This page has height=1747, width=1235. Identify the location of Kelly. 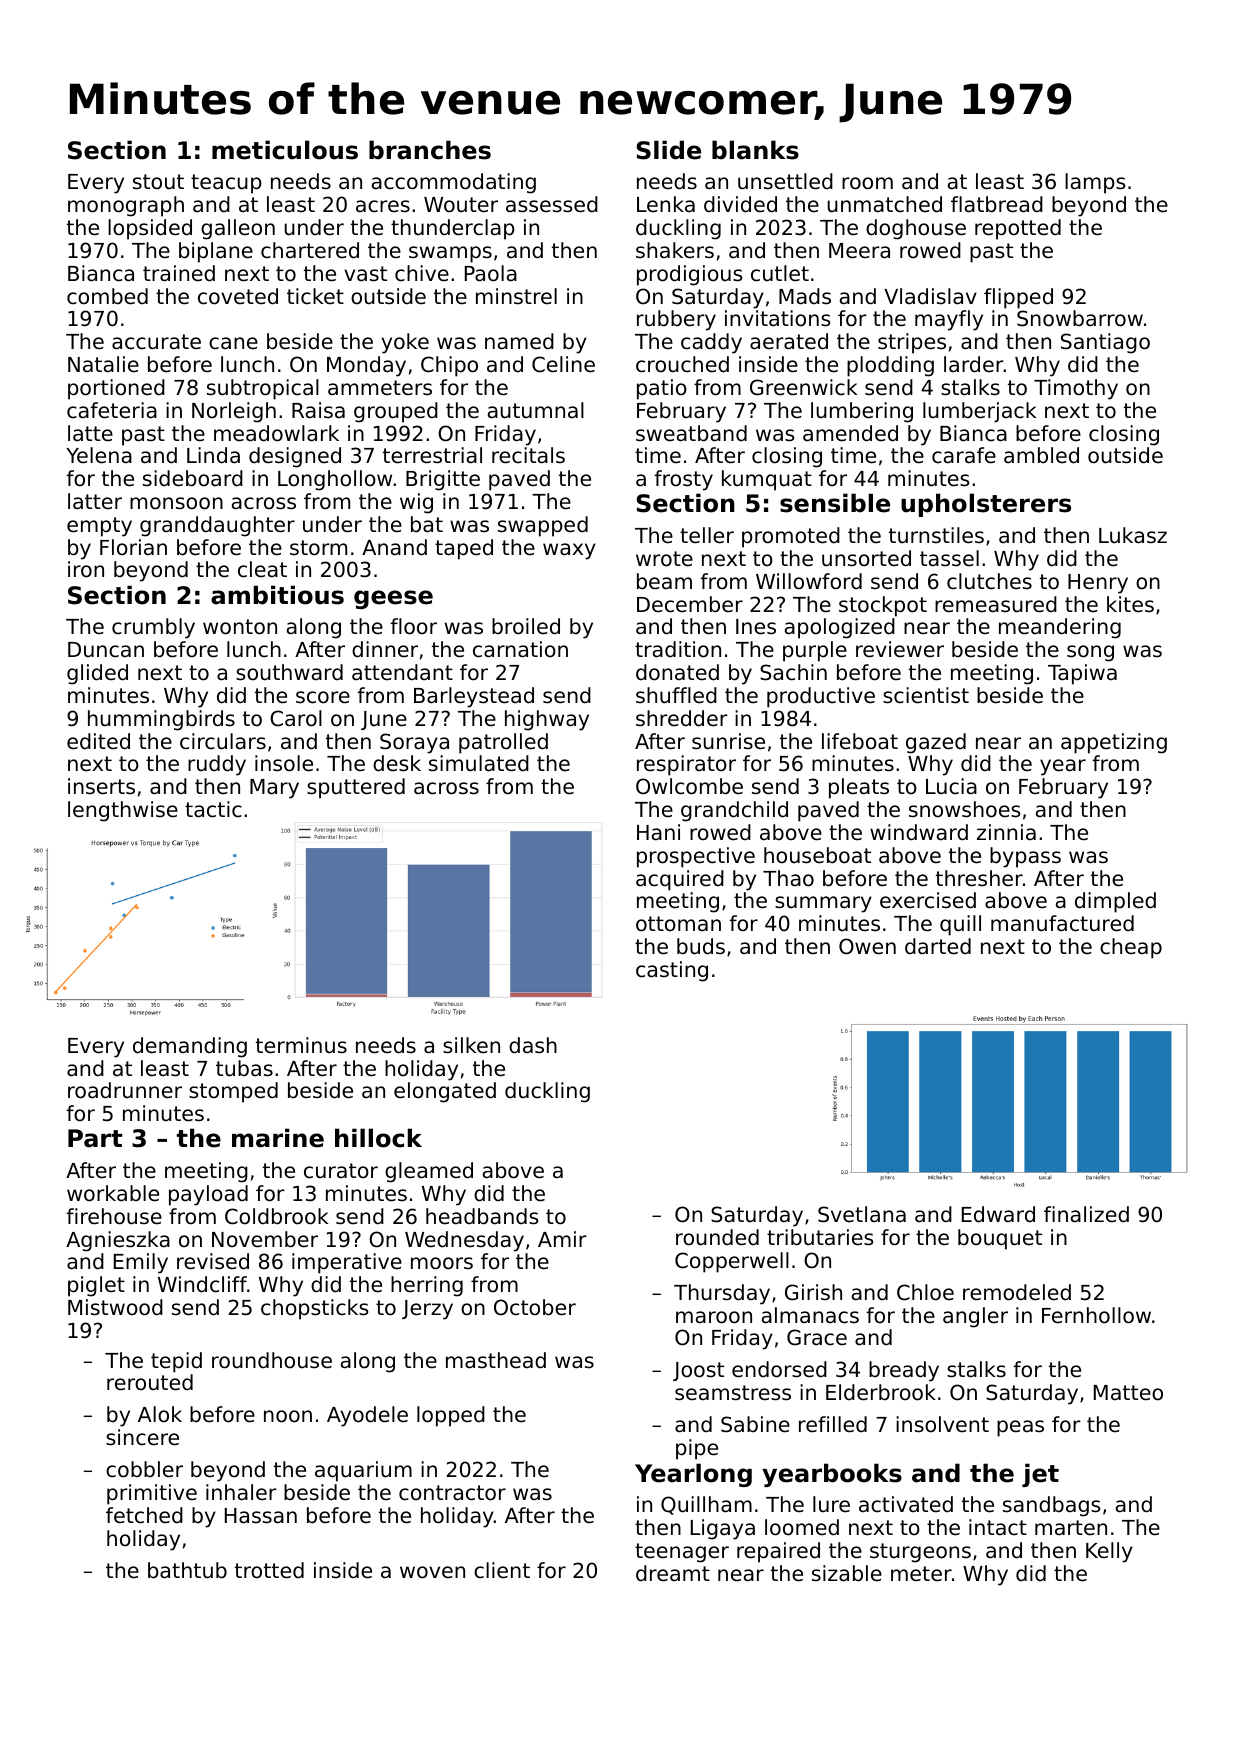
(1109, 1552).
